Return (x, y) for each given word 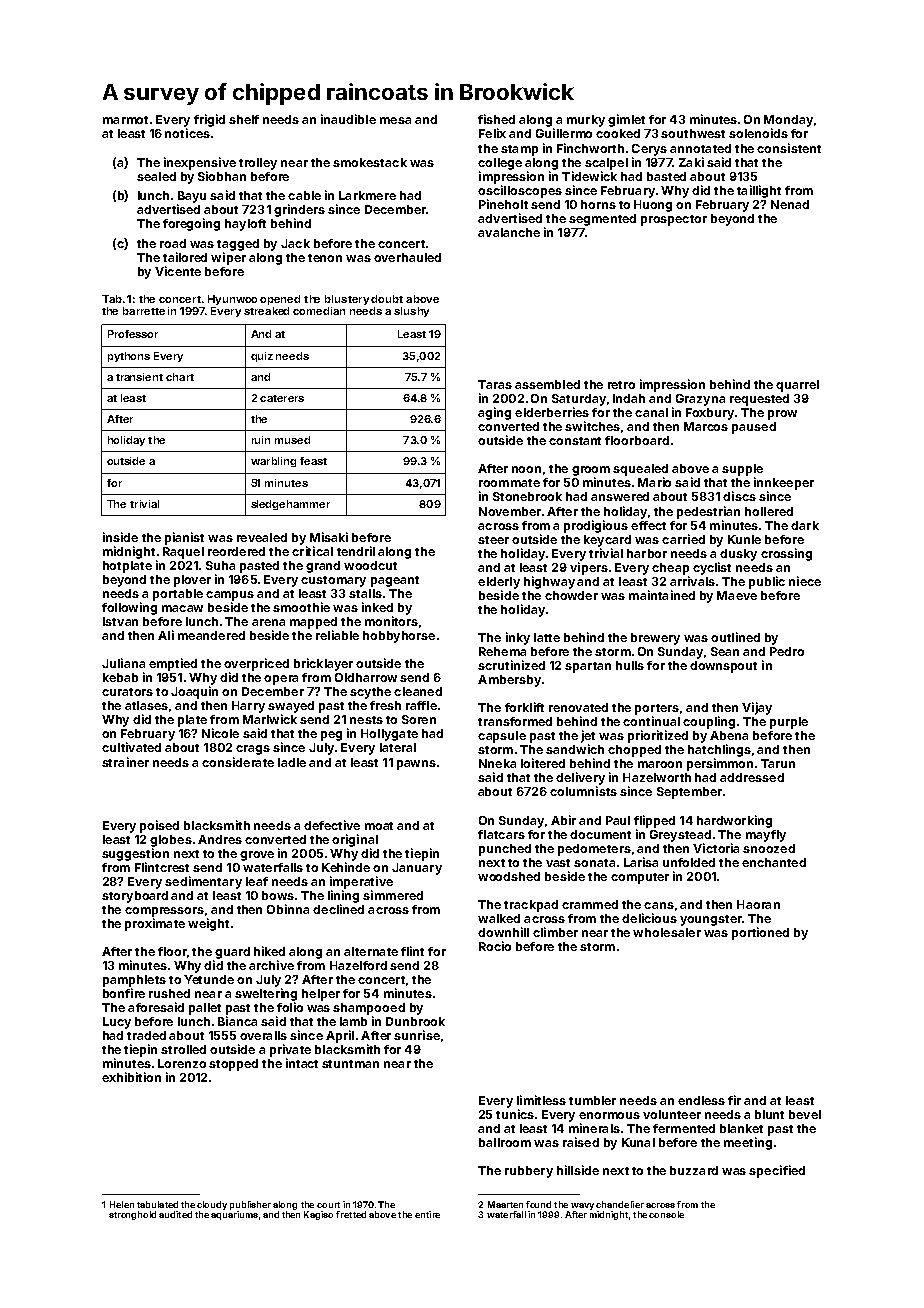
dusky (738, 555)
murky (586, 121)
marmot (125, 120)
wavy (582, 1206)
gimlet (626, 120)
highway (549, 582)
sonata (594, 863)
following (129, 608)
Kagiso (318, 1215)
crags (253, 750)
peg (331, 736)
